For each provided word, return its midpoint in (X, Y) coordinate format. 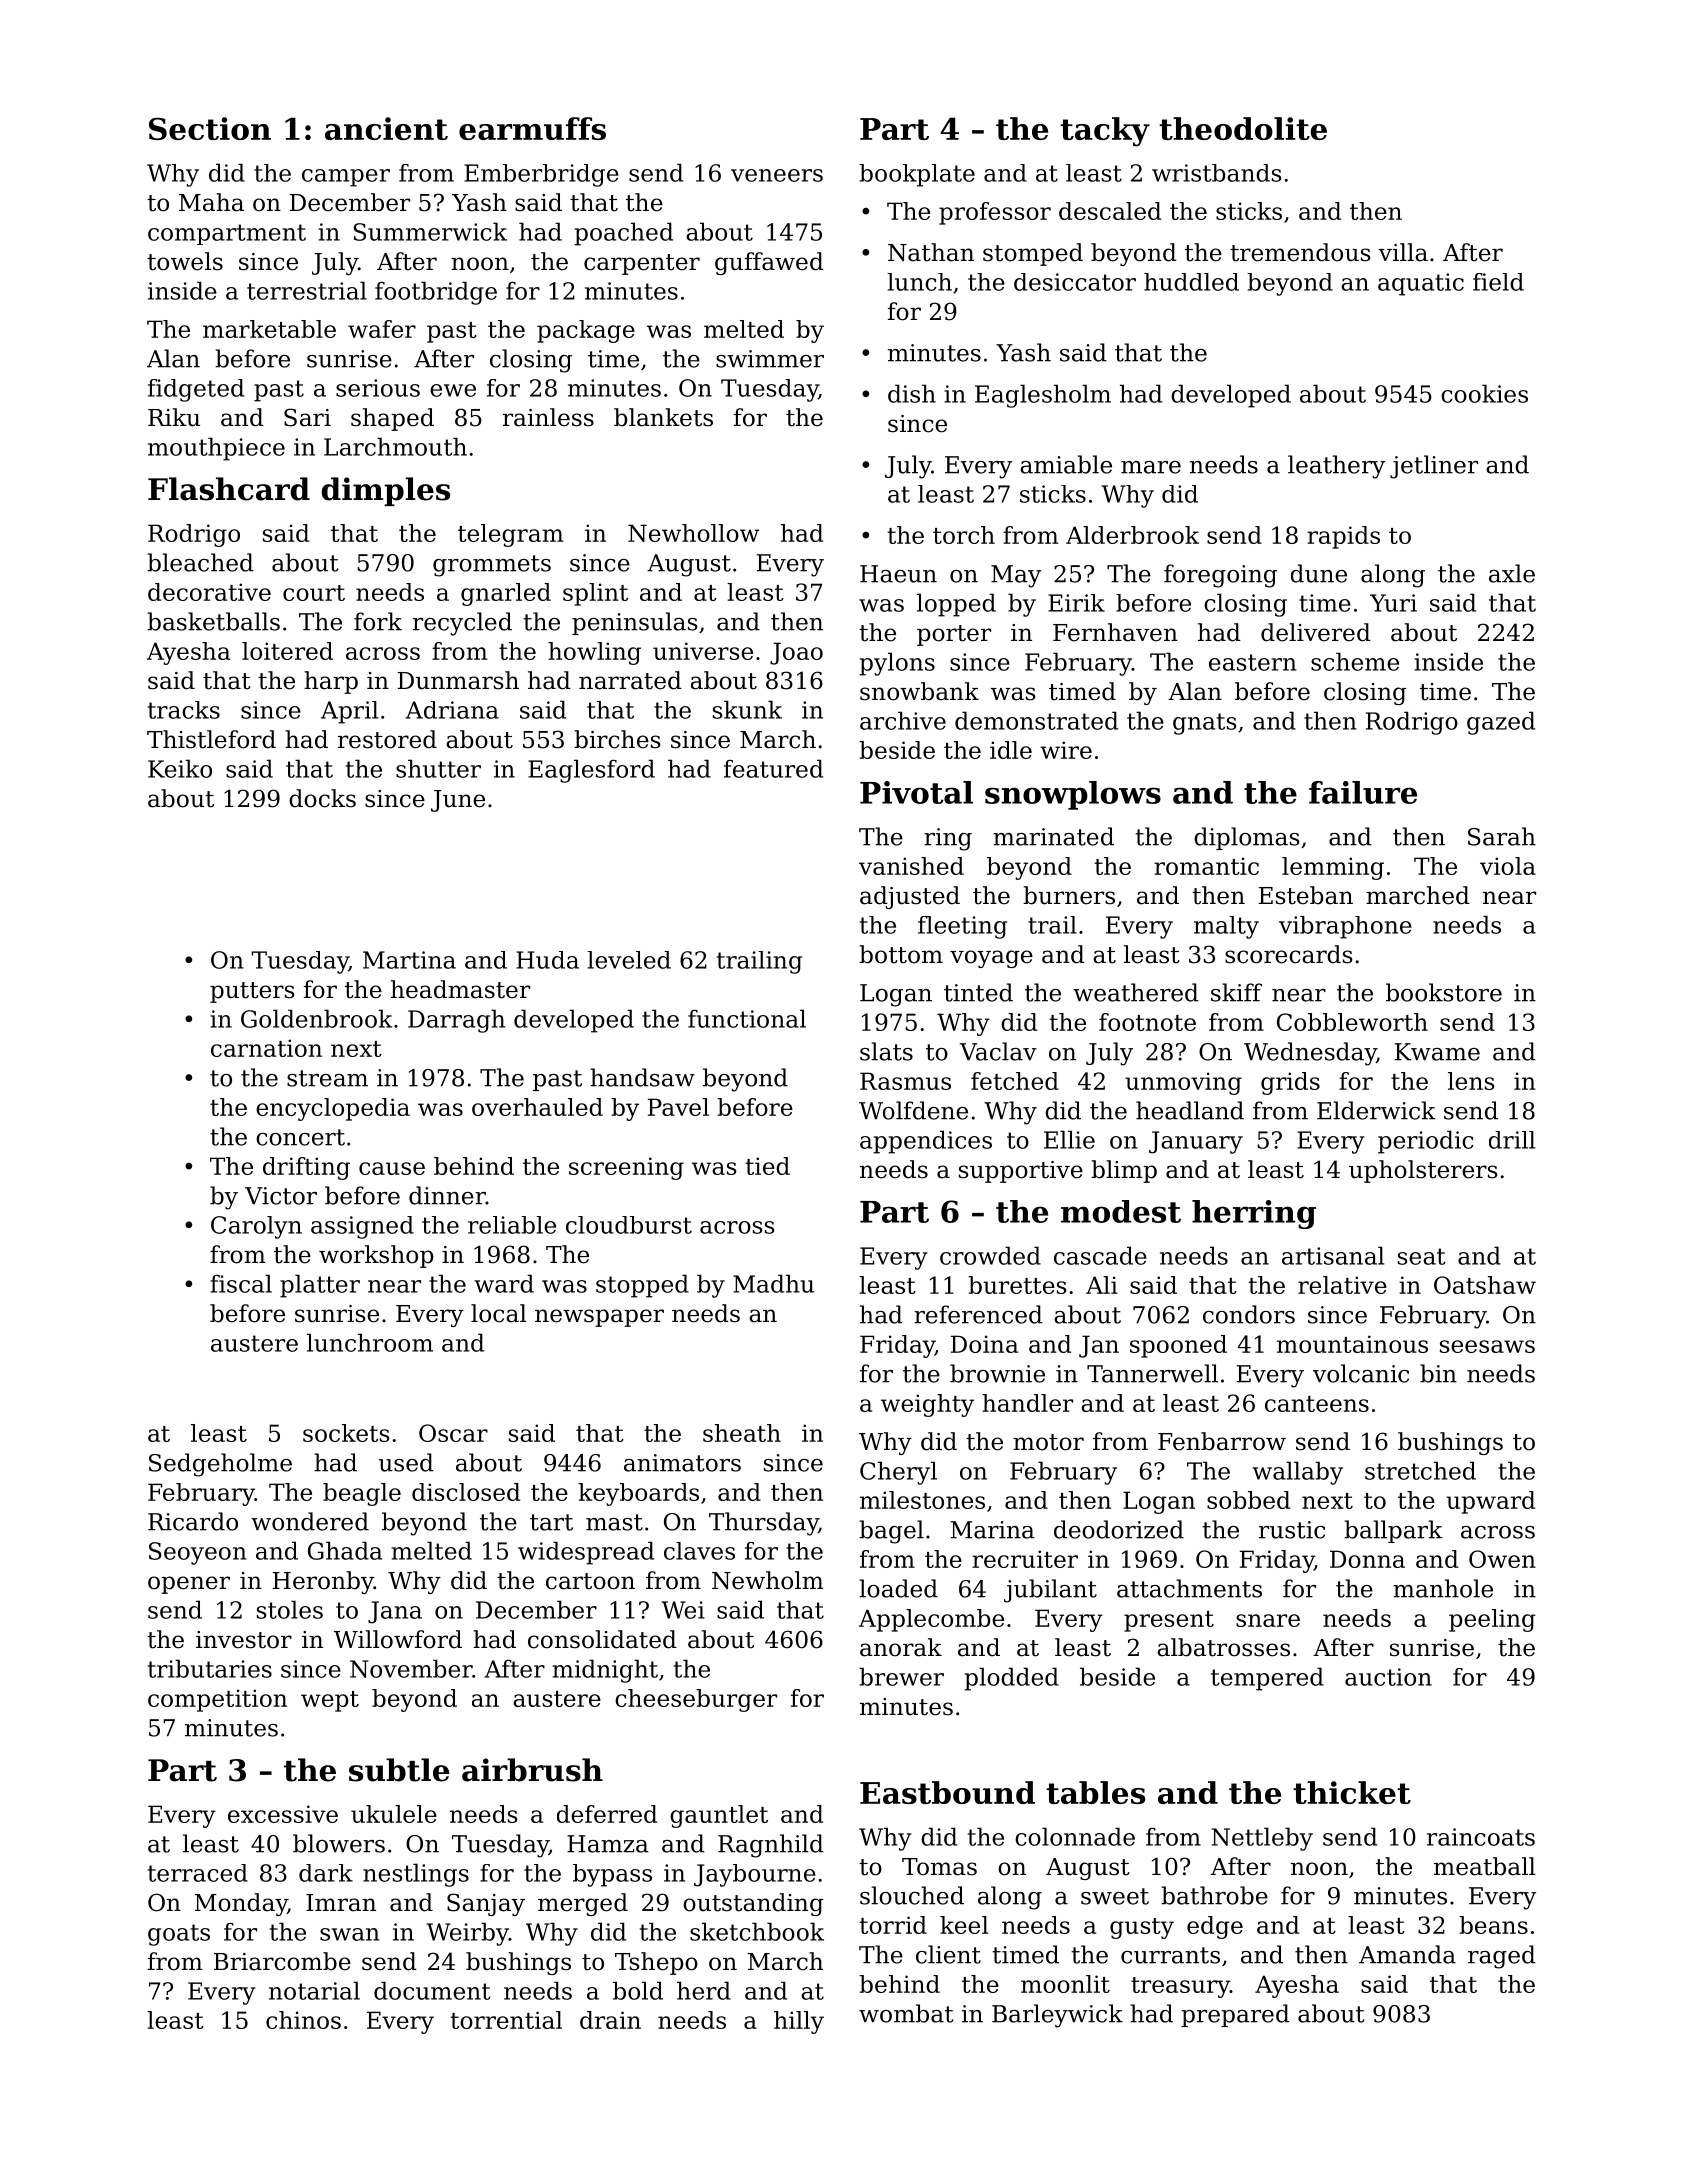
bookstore (1444, 992)
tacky (1105, 132)
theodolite (1243, 128)
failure (1363, 792)
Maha (211, 202)
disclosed (466, 1492)
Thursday (763, 1524)
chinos (303, 2020)
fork (378, 621)
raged (1502, 1957)
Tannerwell (1152, 1373)
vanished (911, 866)
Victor (281, 1196)
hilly (799, 2022)
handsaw (642, 1077)
